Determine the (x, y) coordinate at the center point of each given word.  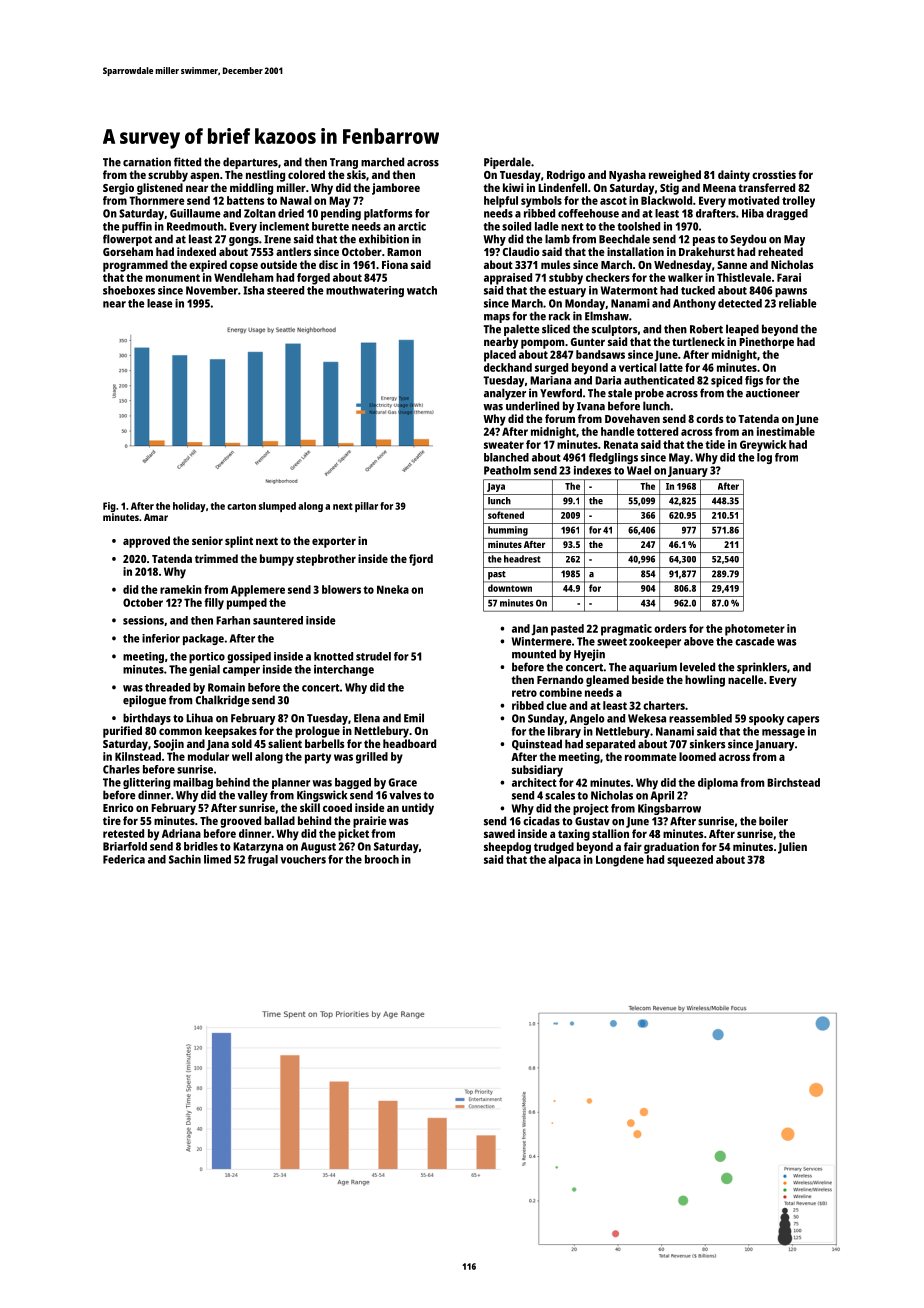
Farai (789, 277)
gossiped (249, 657)
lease (160, 303)
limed (217, 859)
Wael (639, 470)
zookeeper (655, 642)
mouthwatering (365, 291)
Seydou (748, 240)
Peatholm (507, 470)
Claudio (521, 251)
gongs (244, 241)
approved (146, 542)
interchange (344, 670)
